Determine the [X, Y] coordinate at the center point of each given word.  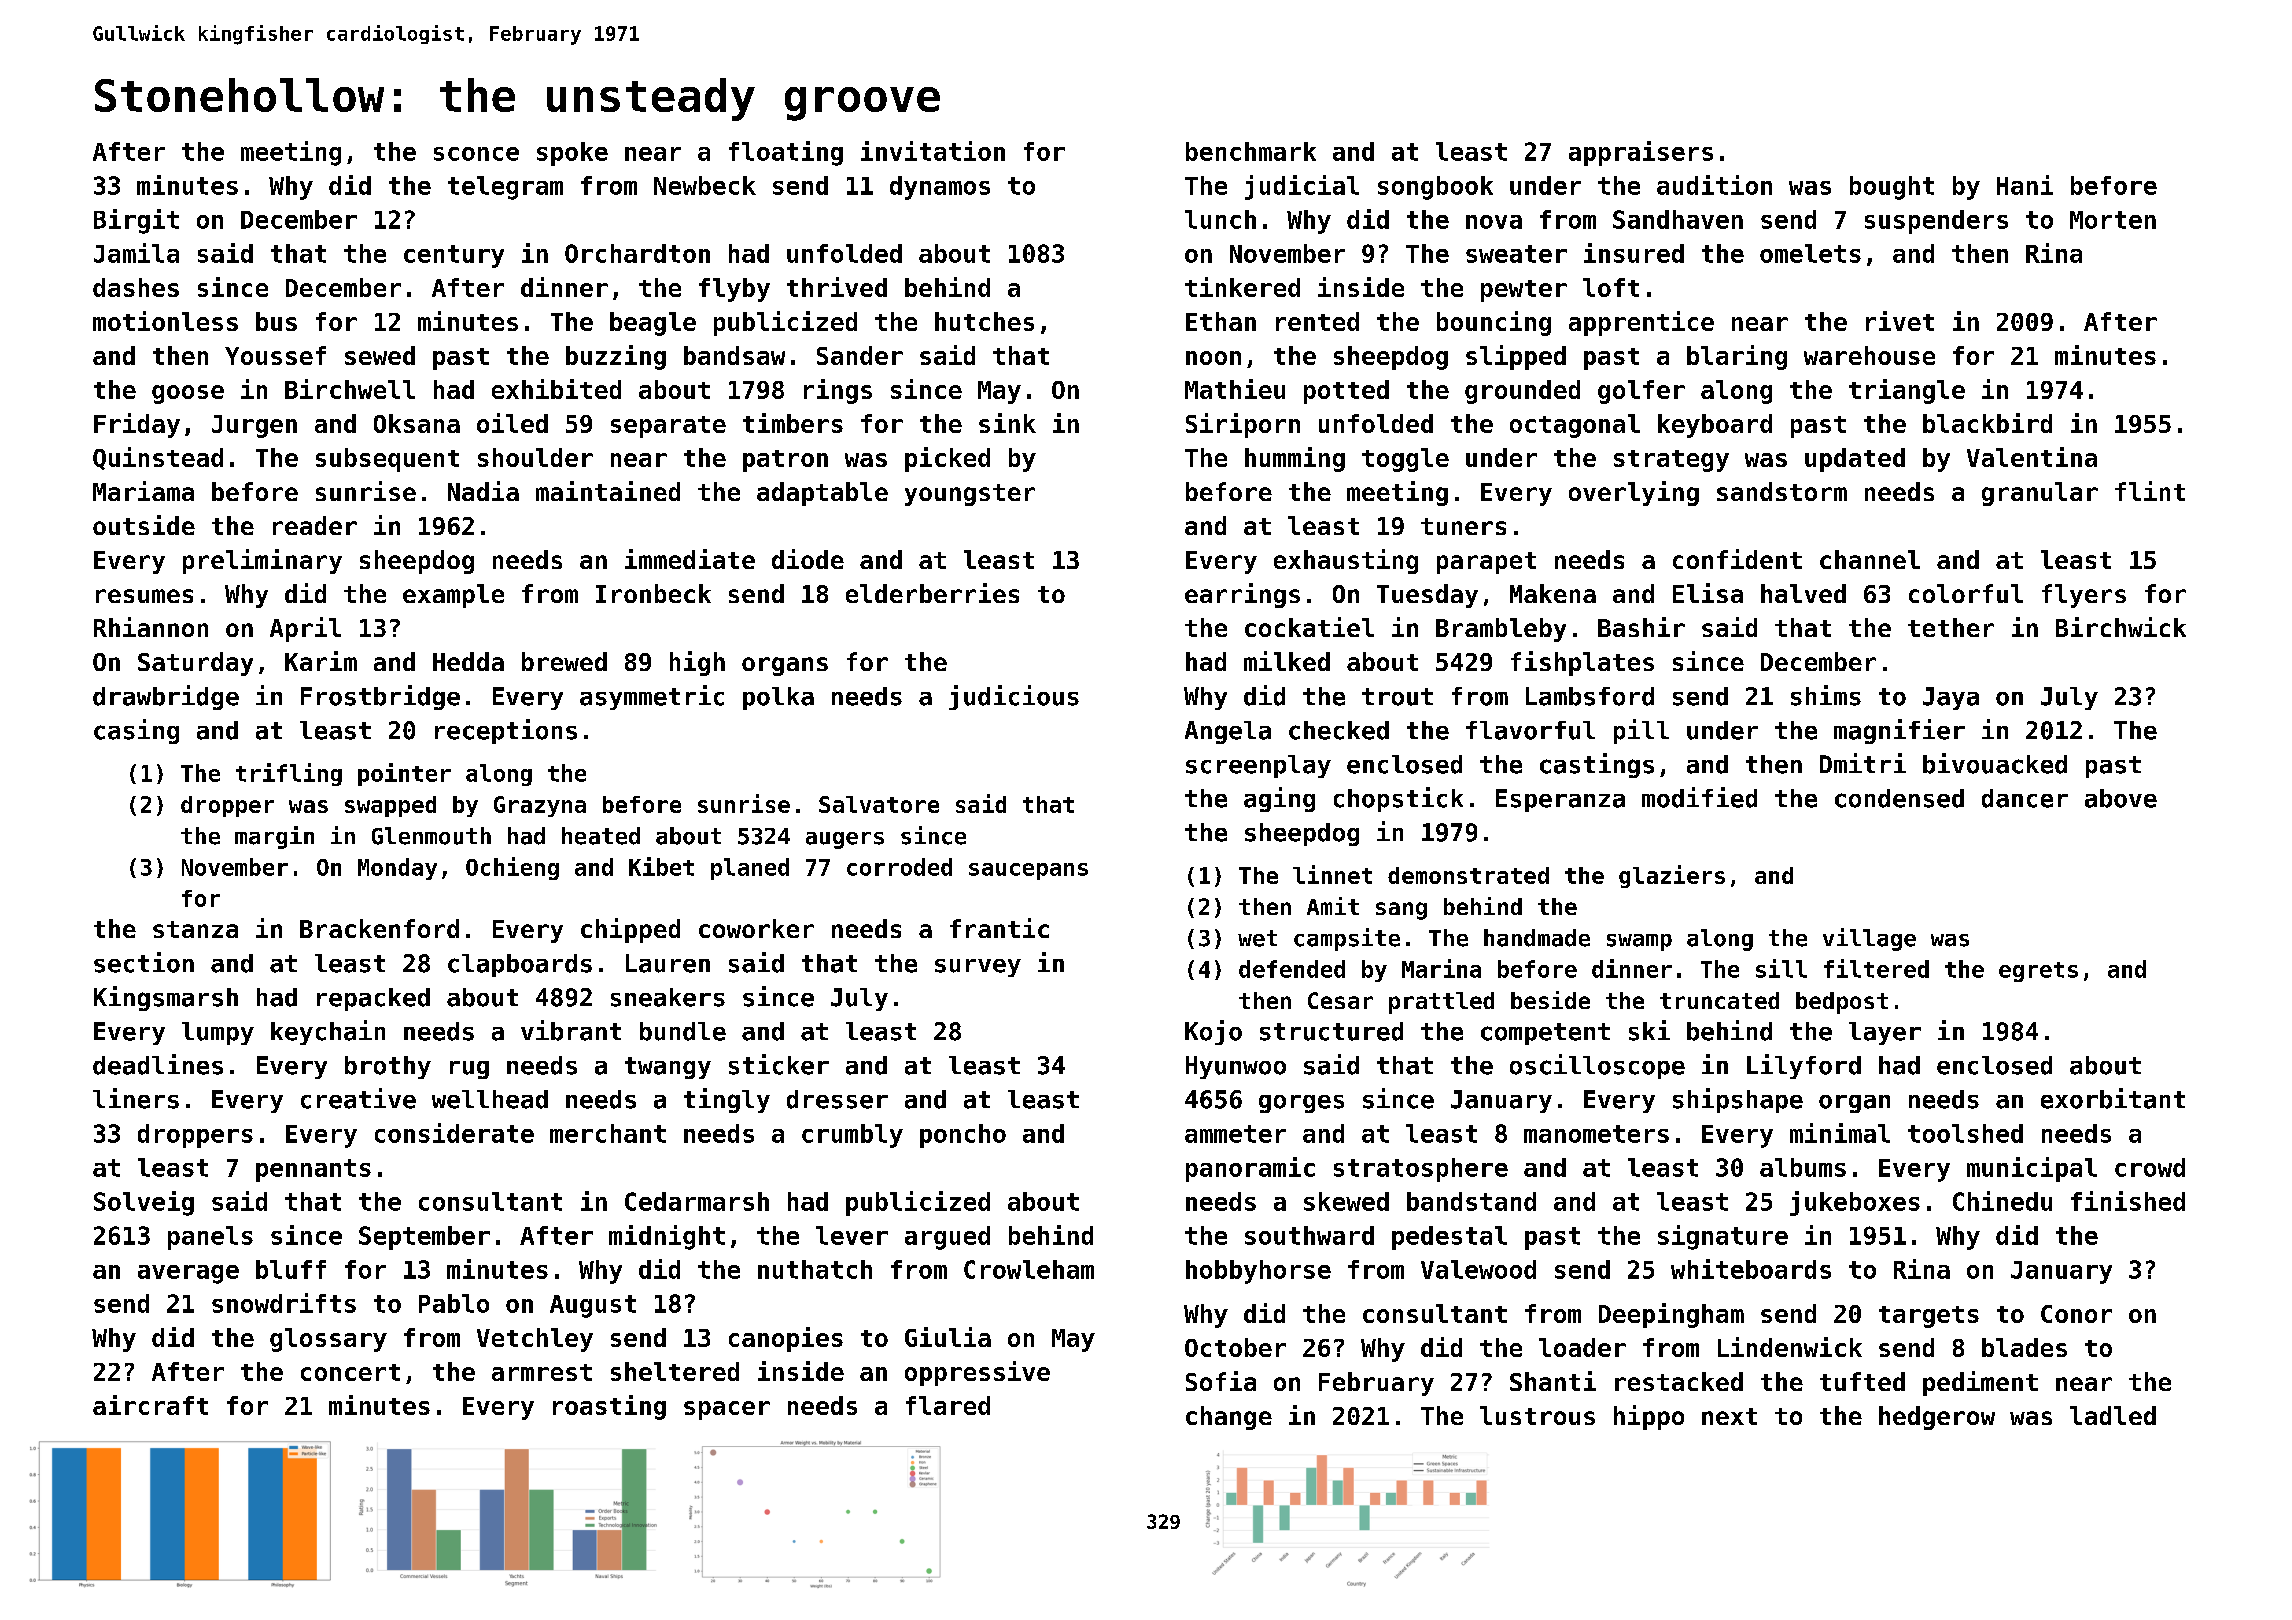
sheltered [675, 1371]
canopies [786, 1339]
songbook [1435, 188]
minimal [1840, 1133]
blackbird [1987, 423]
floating [786, 153]
